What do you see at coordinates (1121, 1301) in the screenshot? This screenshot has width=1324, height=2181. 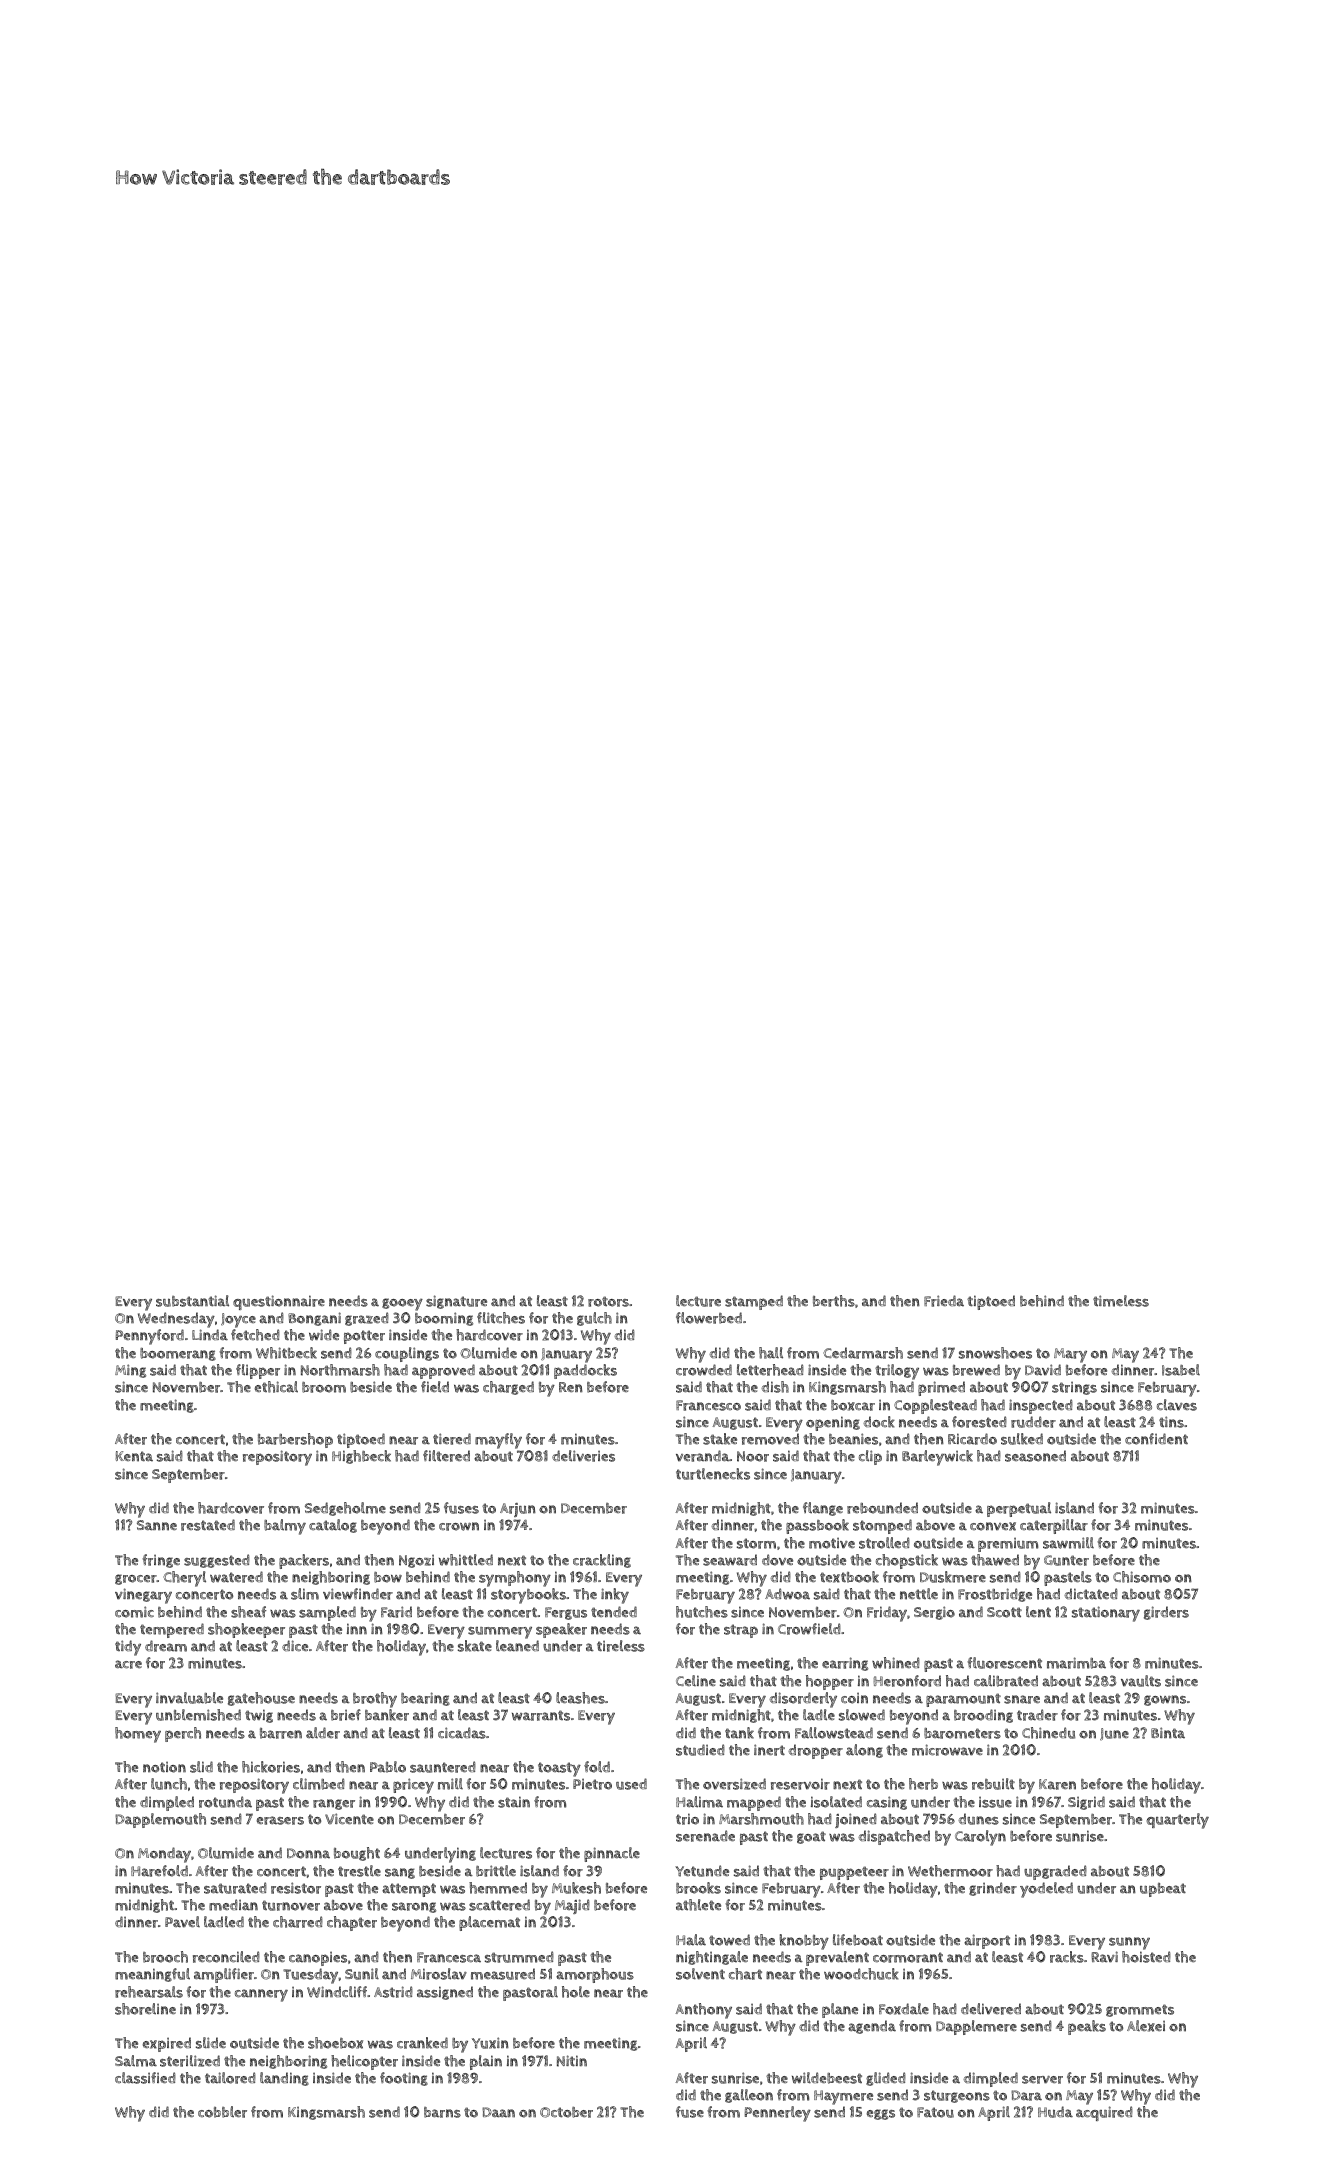 I see `timeless` at bounding box center [1121, 1301].
